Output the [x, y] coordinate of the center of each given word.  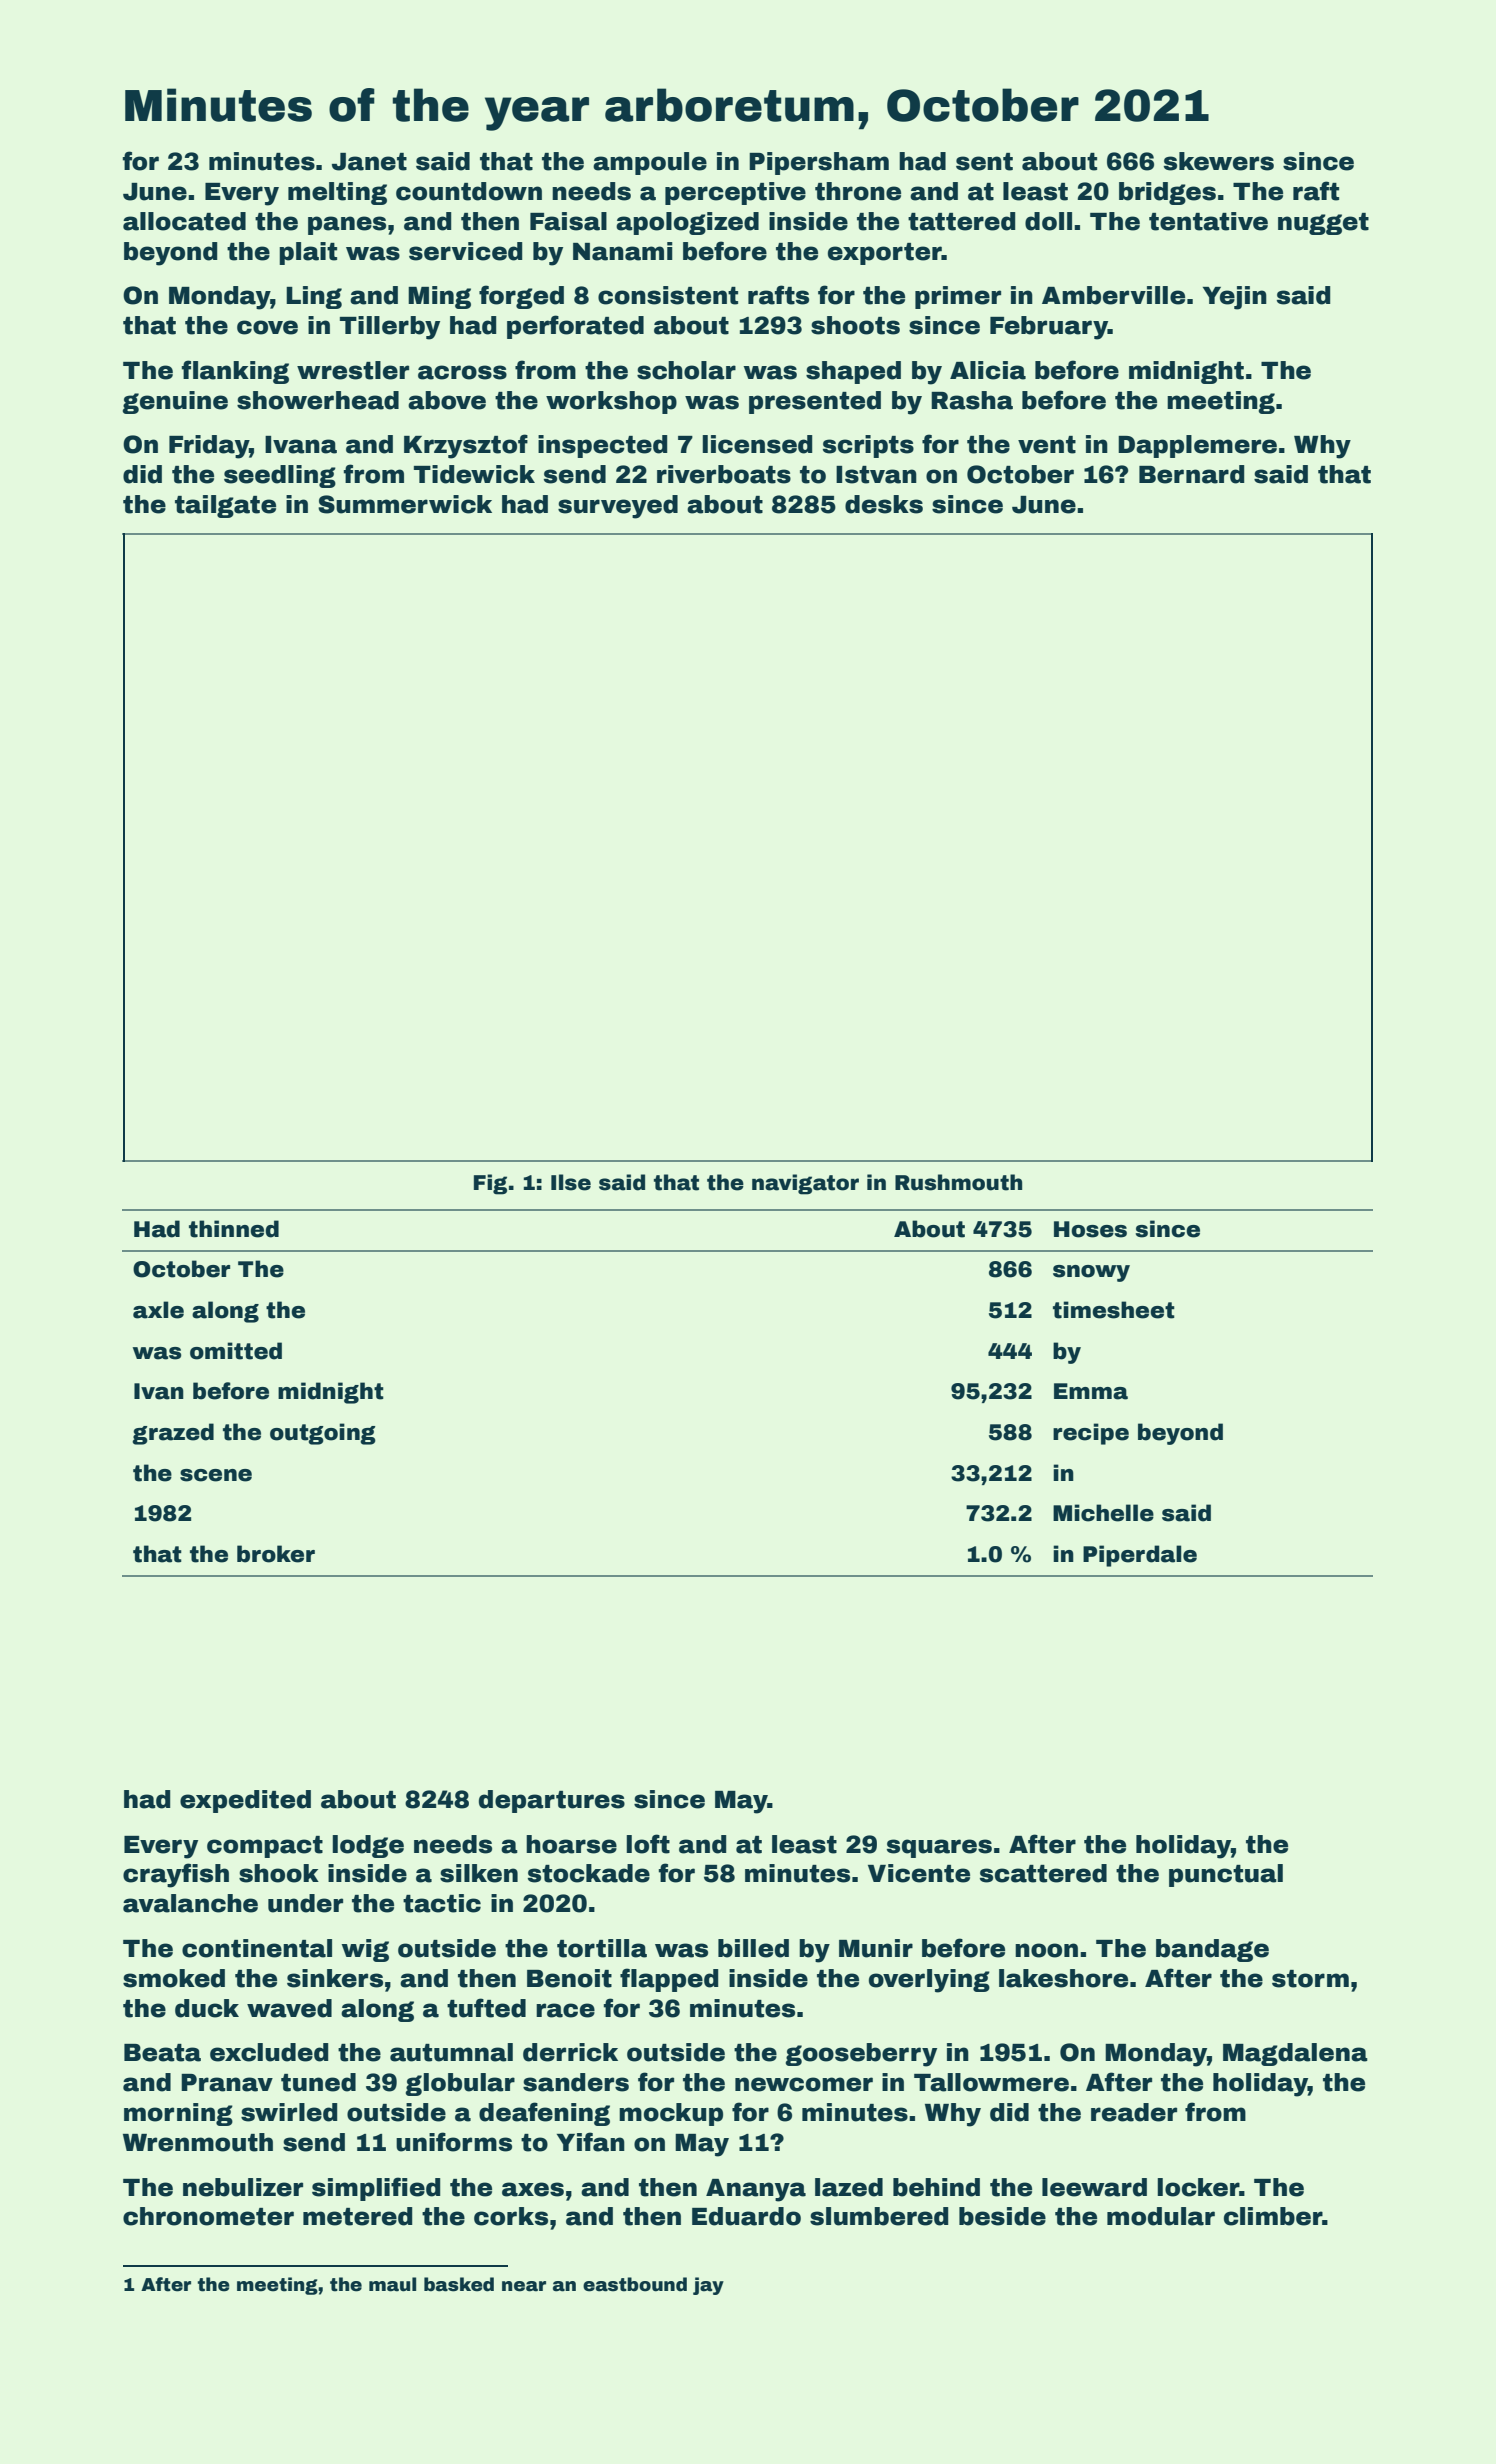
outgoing [323, 1434]
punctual [1226, 1875]
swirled [289, 2112]
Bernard [1191, 474]
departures [552, 1801]
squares [939, 1848]
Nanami [623, 251]
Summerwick [405, 504]
